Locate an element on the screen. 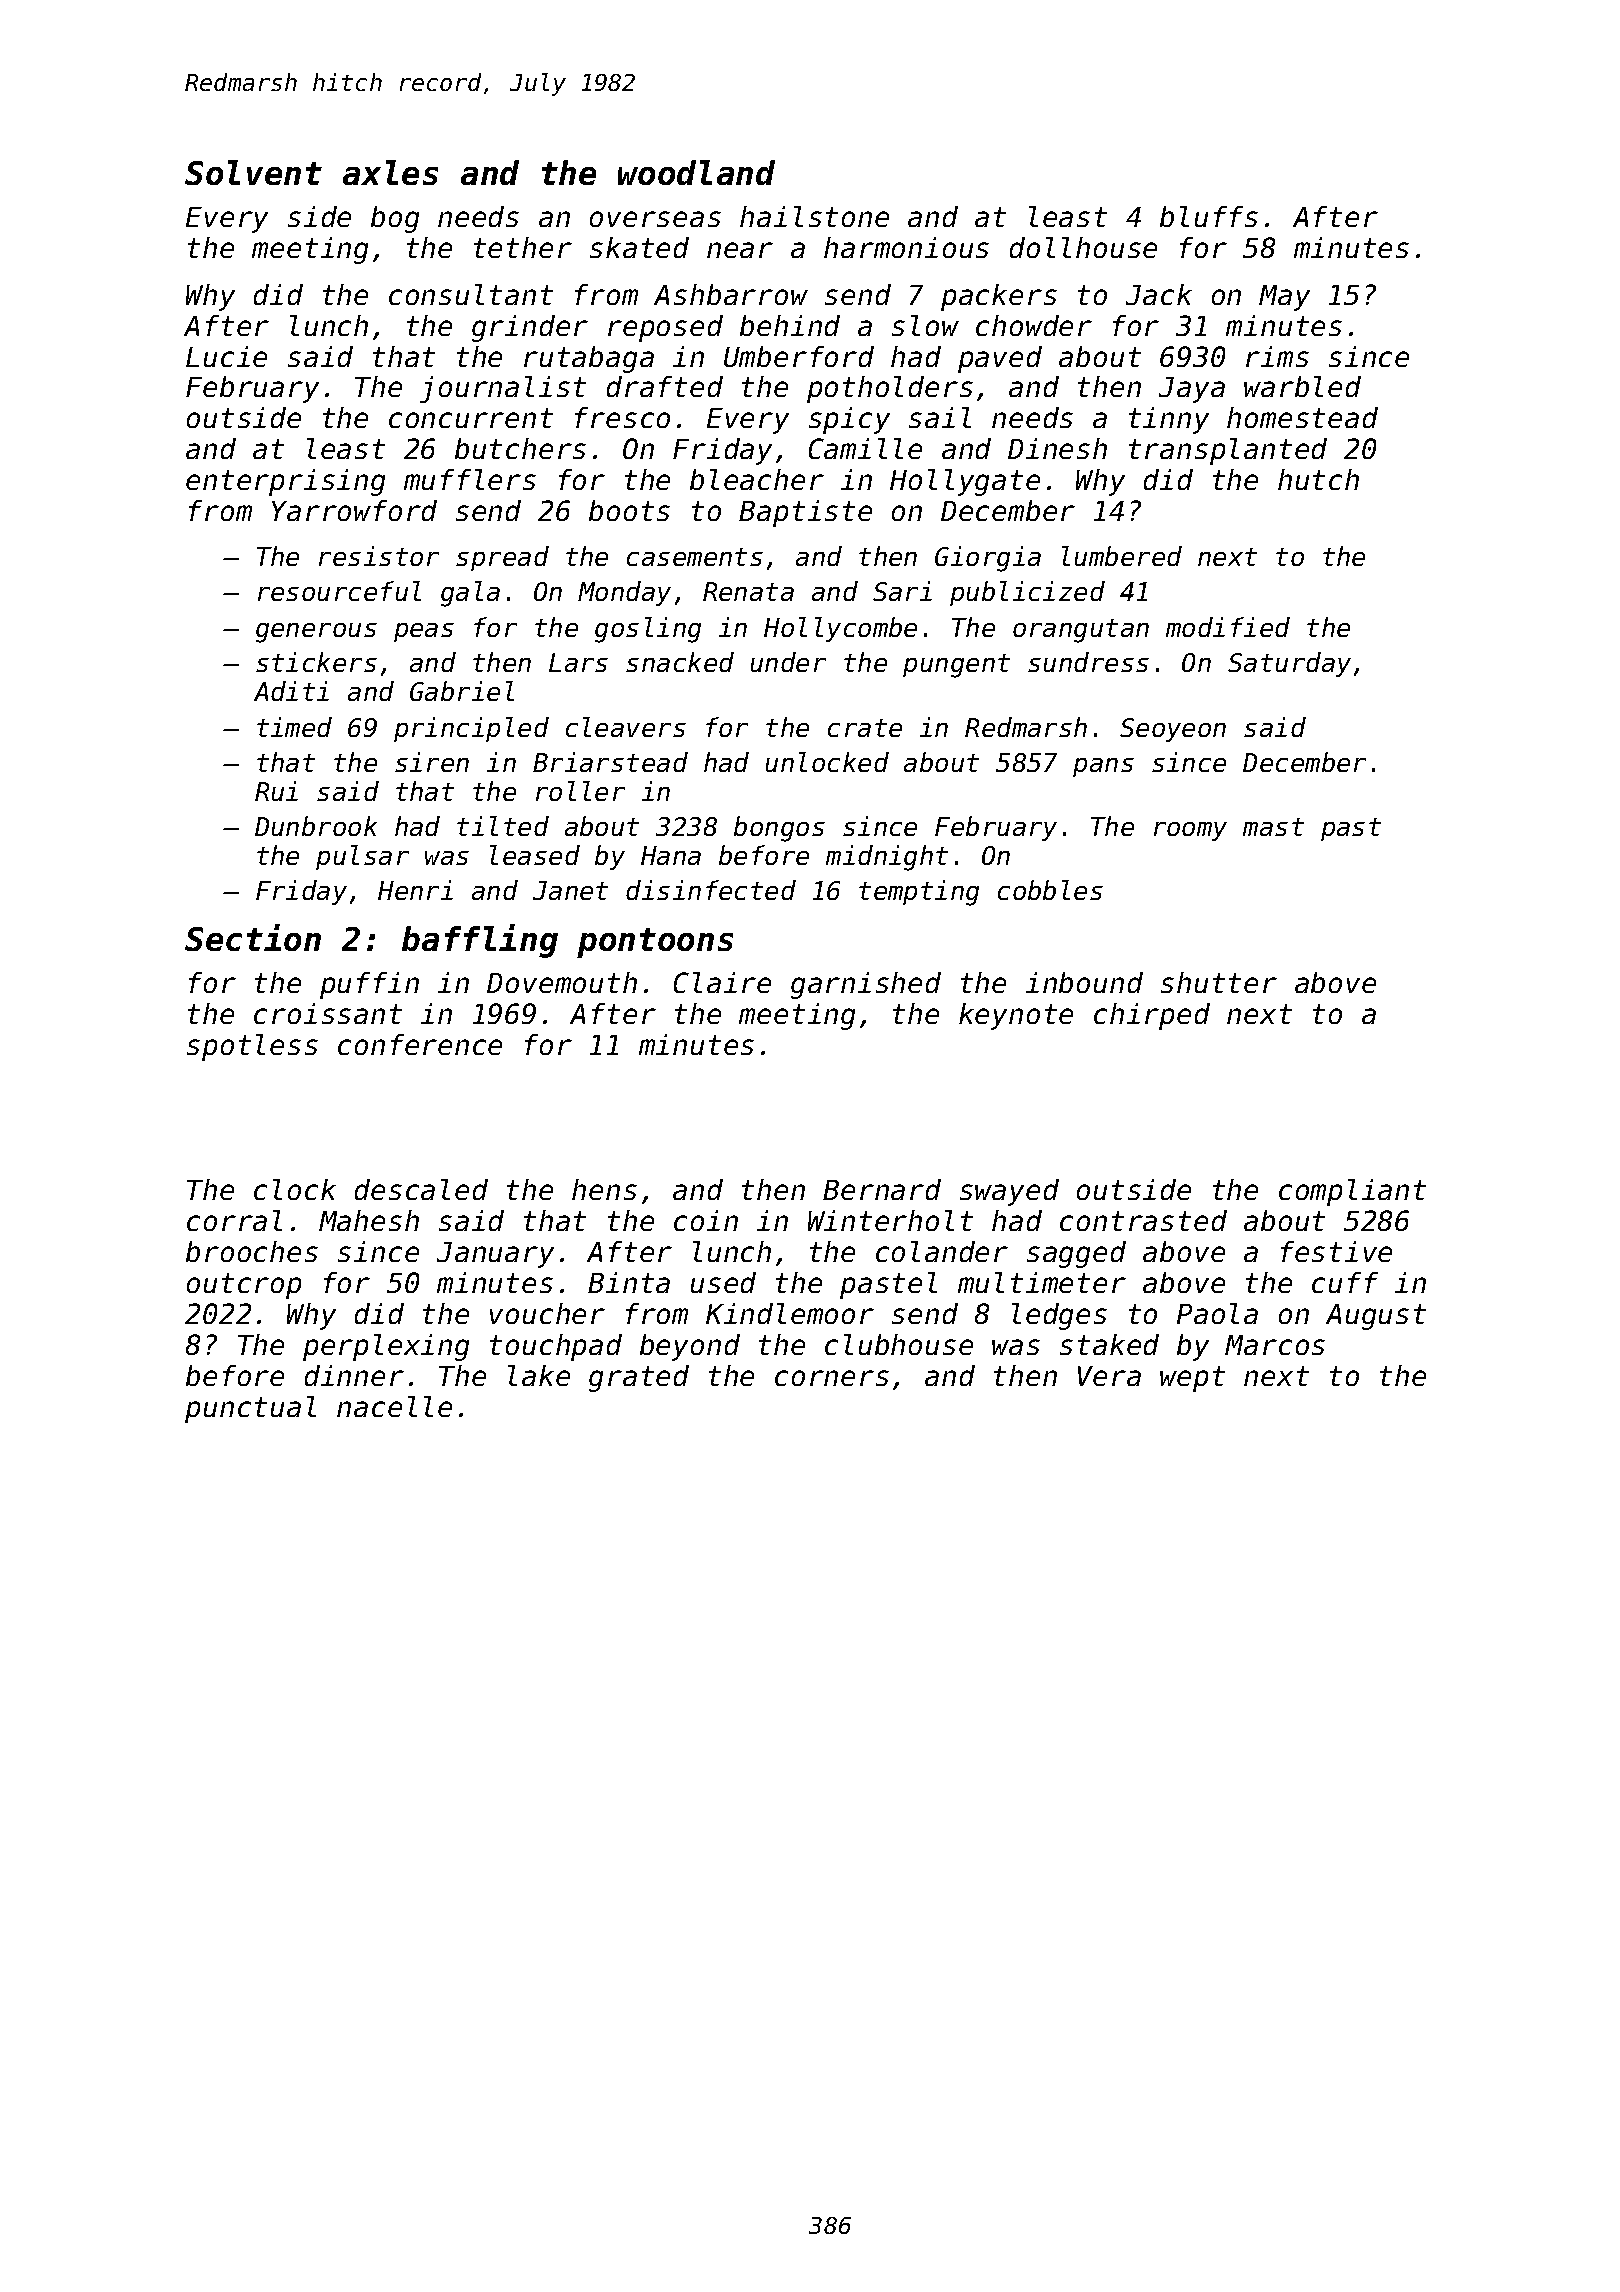  bluffs is located at coordinates (1209, 216).
